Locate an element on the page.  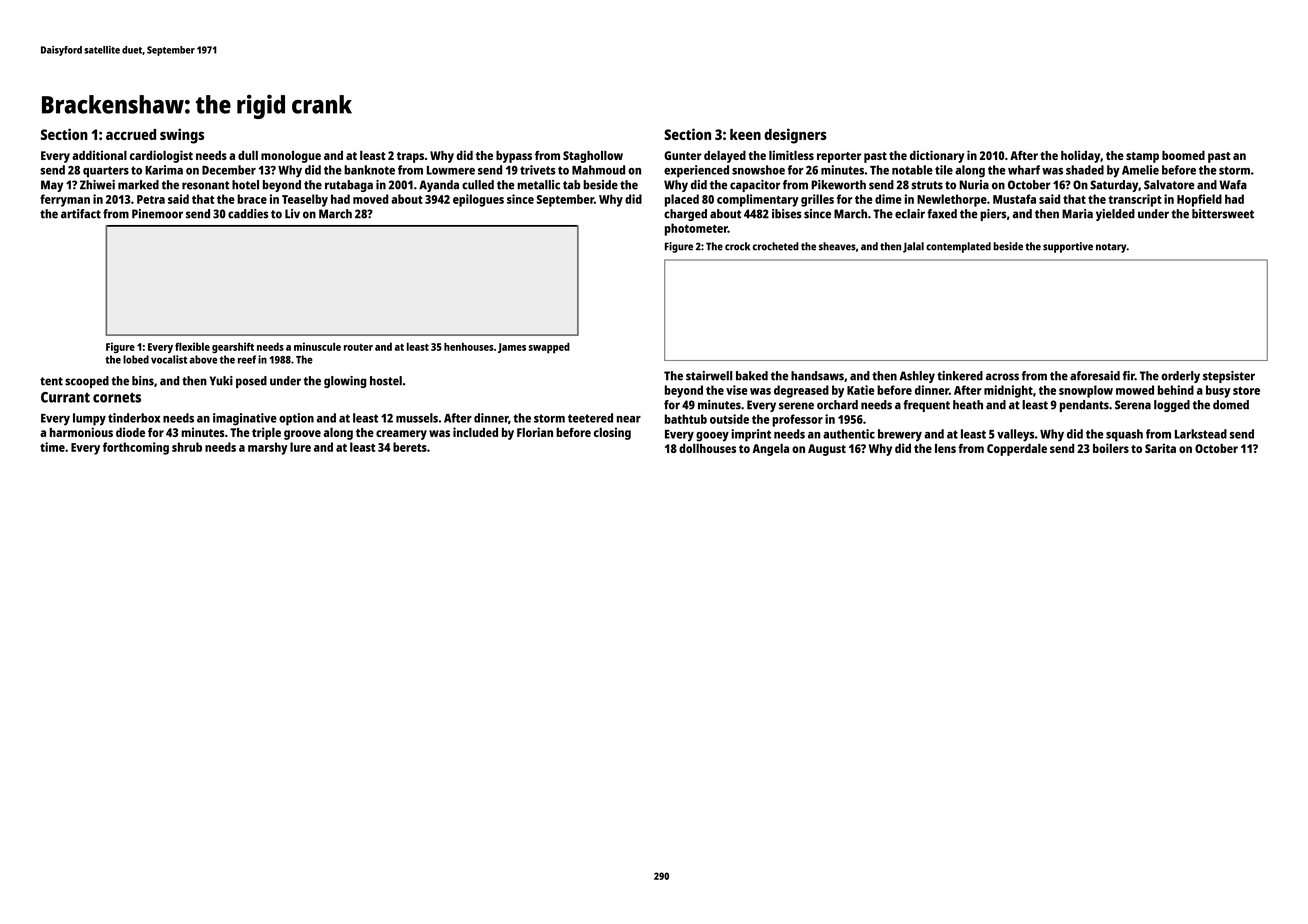
Saturday is located at coordinates (1114, 186).
